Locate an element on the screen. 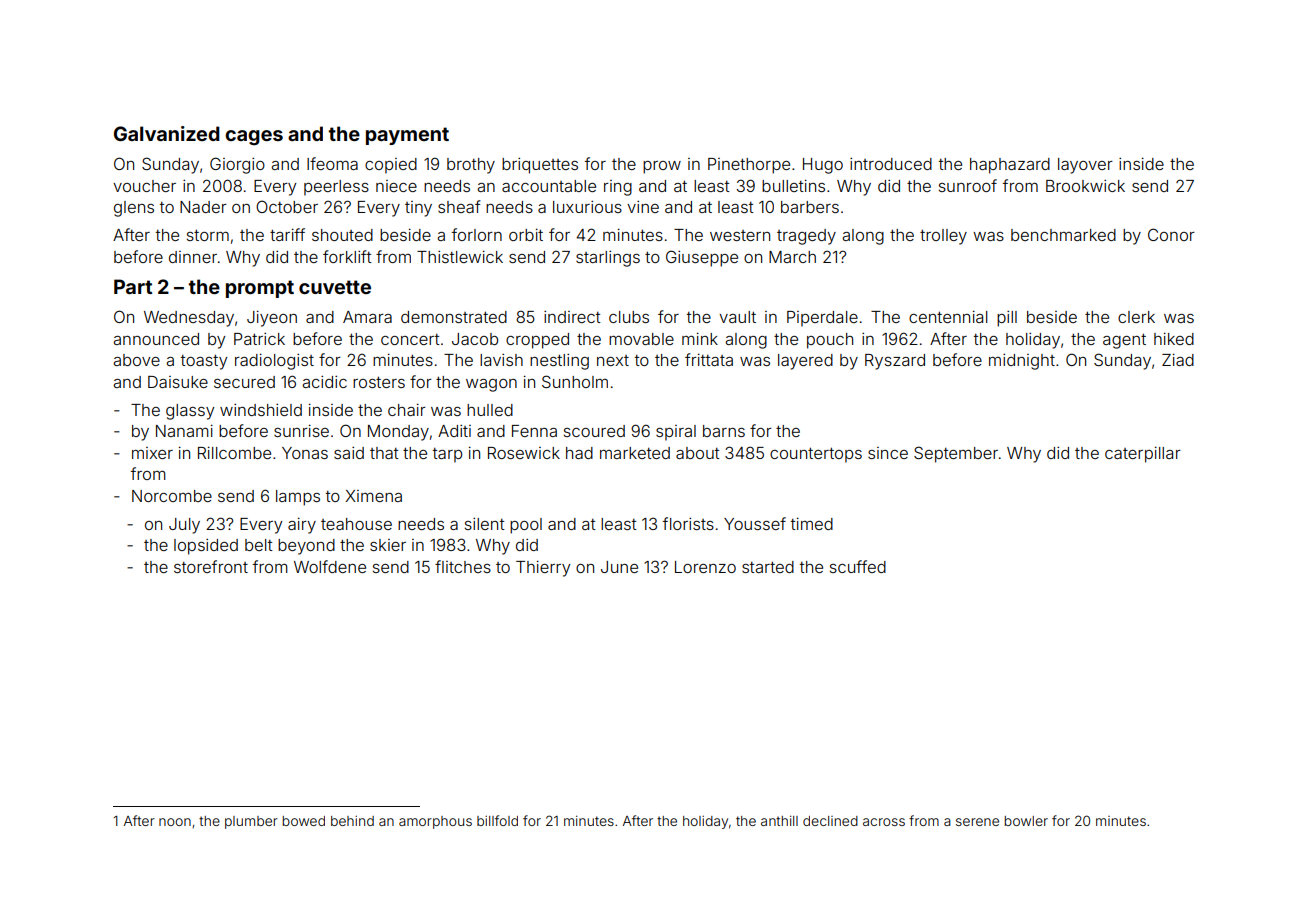 This screenshot has height=924, width=1308. had is located at coordinates (579, 453).
